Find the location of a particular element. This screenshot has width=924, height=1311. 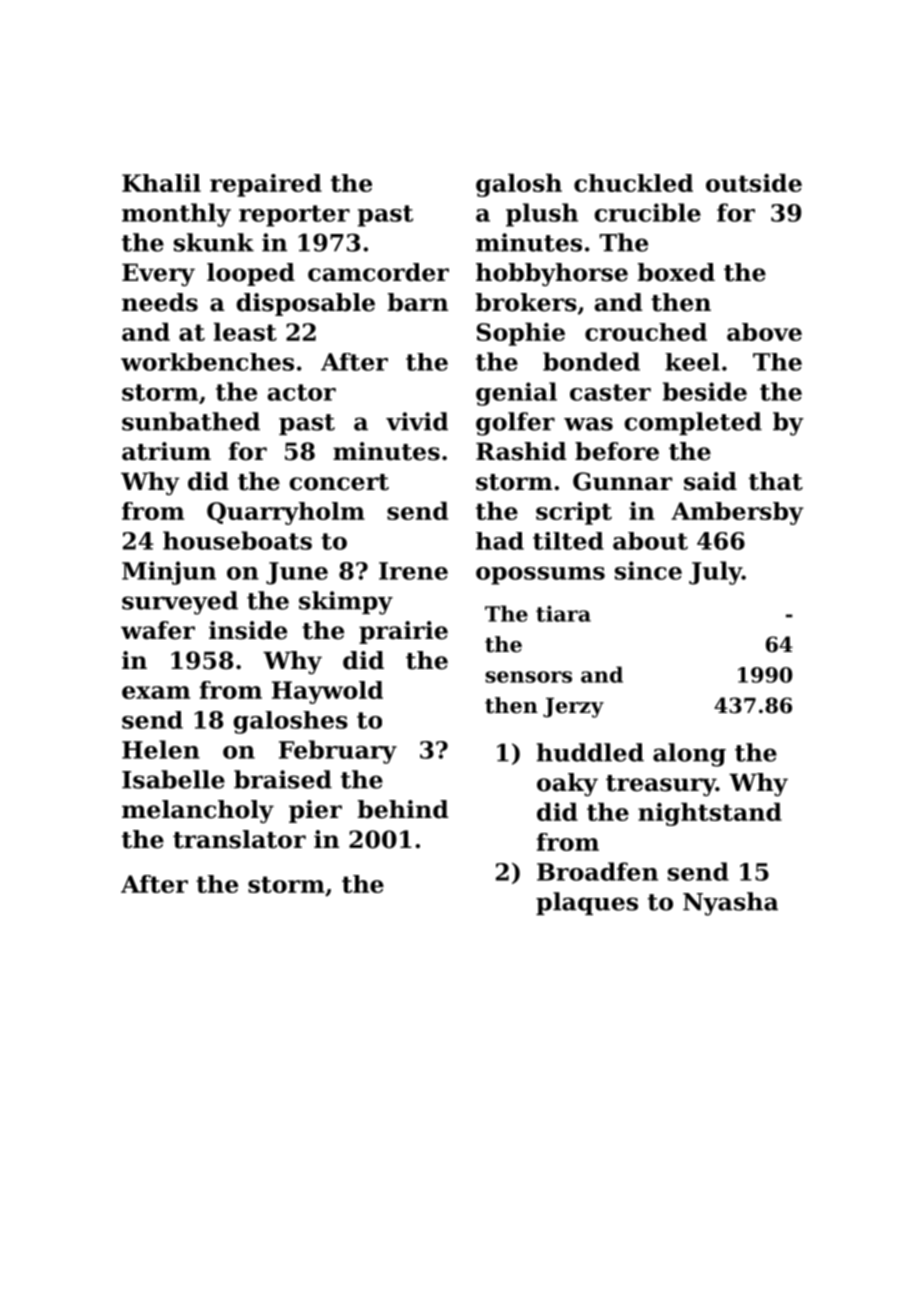

boxed is located at coordinates (676, 272).
